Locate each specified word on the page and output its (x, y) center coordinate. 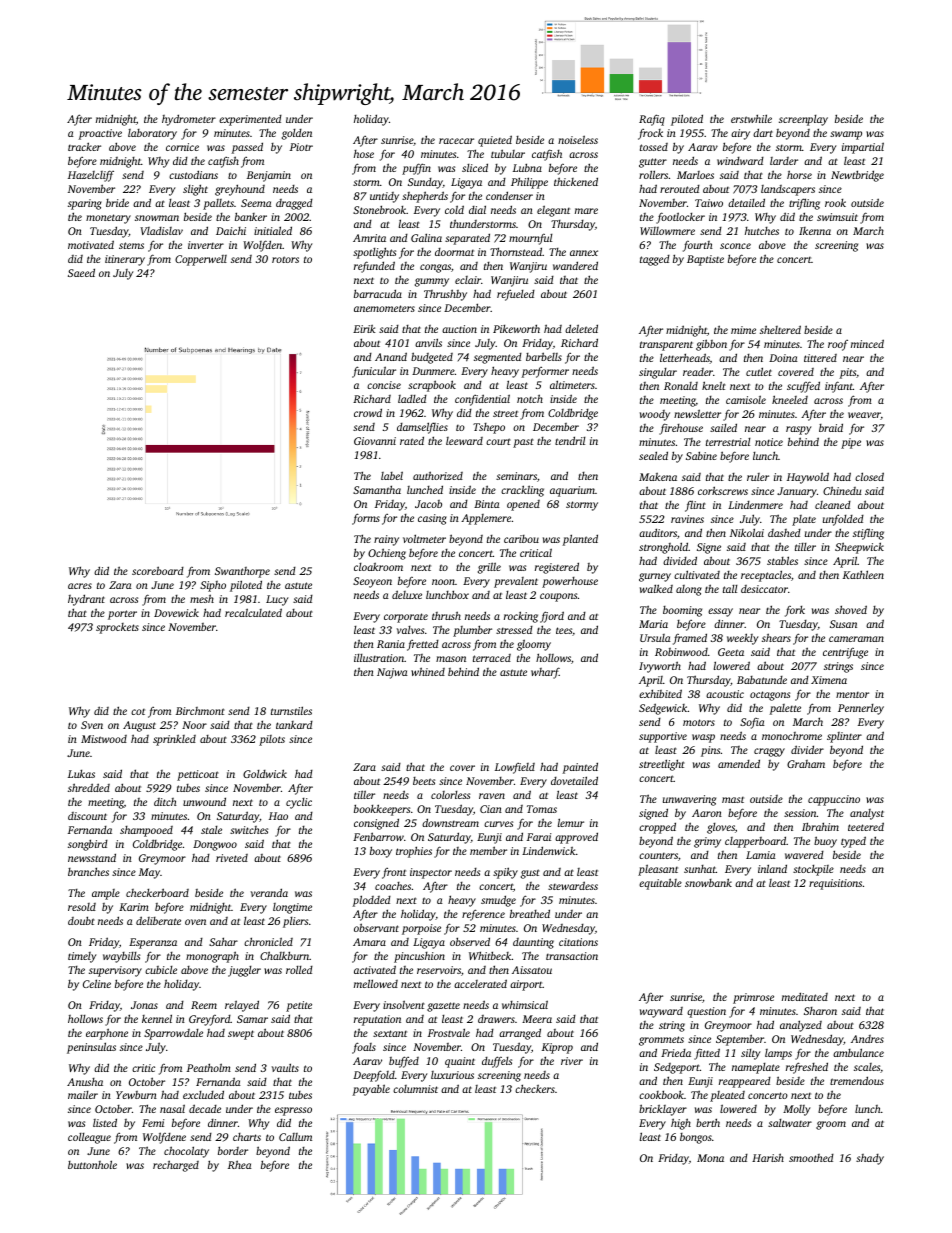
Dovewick (176, 612)
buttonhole (92, 1164)
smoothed (811, 1158)
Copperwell (201, 260)
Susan (843, 624)
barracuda (378, 293)
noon (443, 582)
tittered (820, 358)
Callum (295, 1137)
